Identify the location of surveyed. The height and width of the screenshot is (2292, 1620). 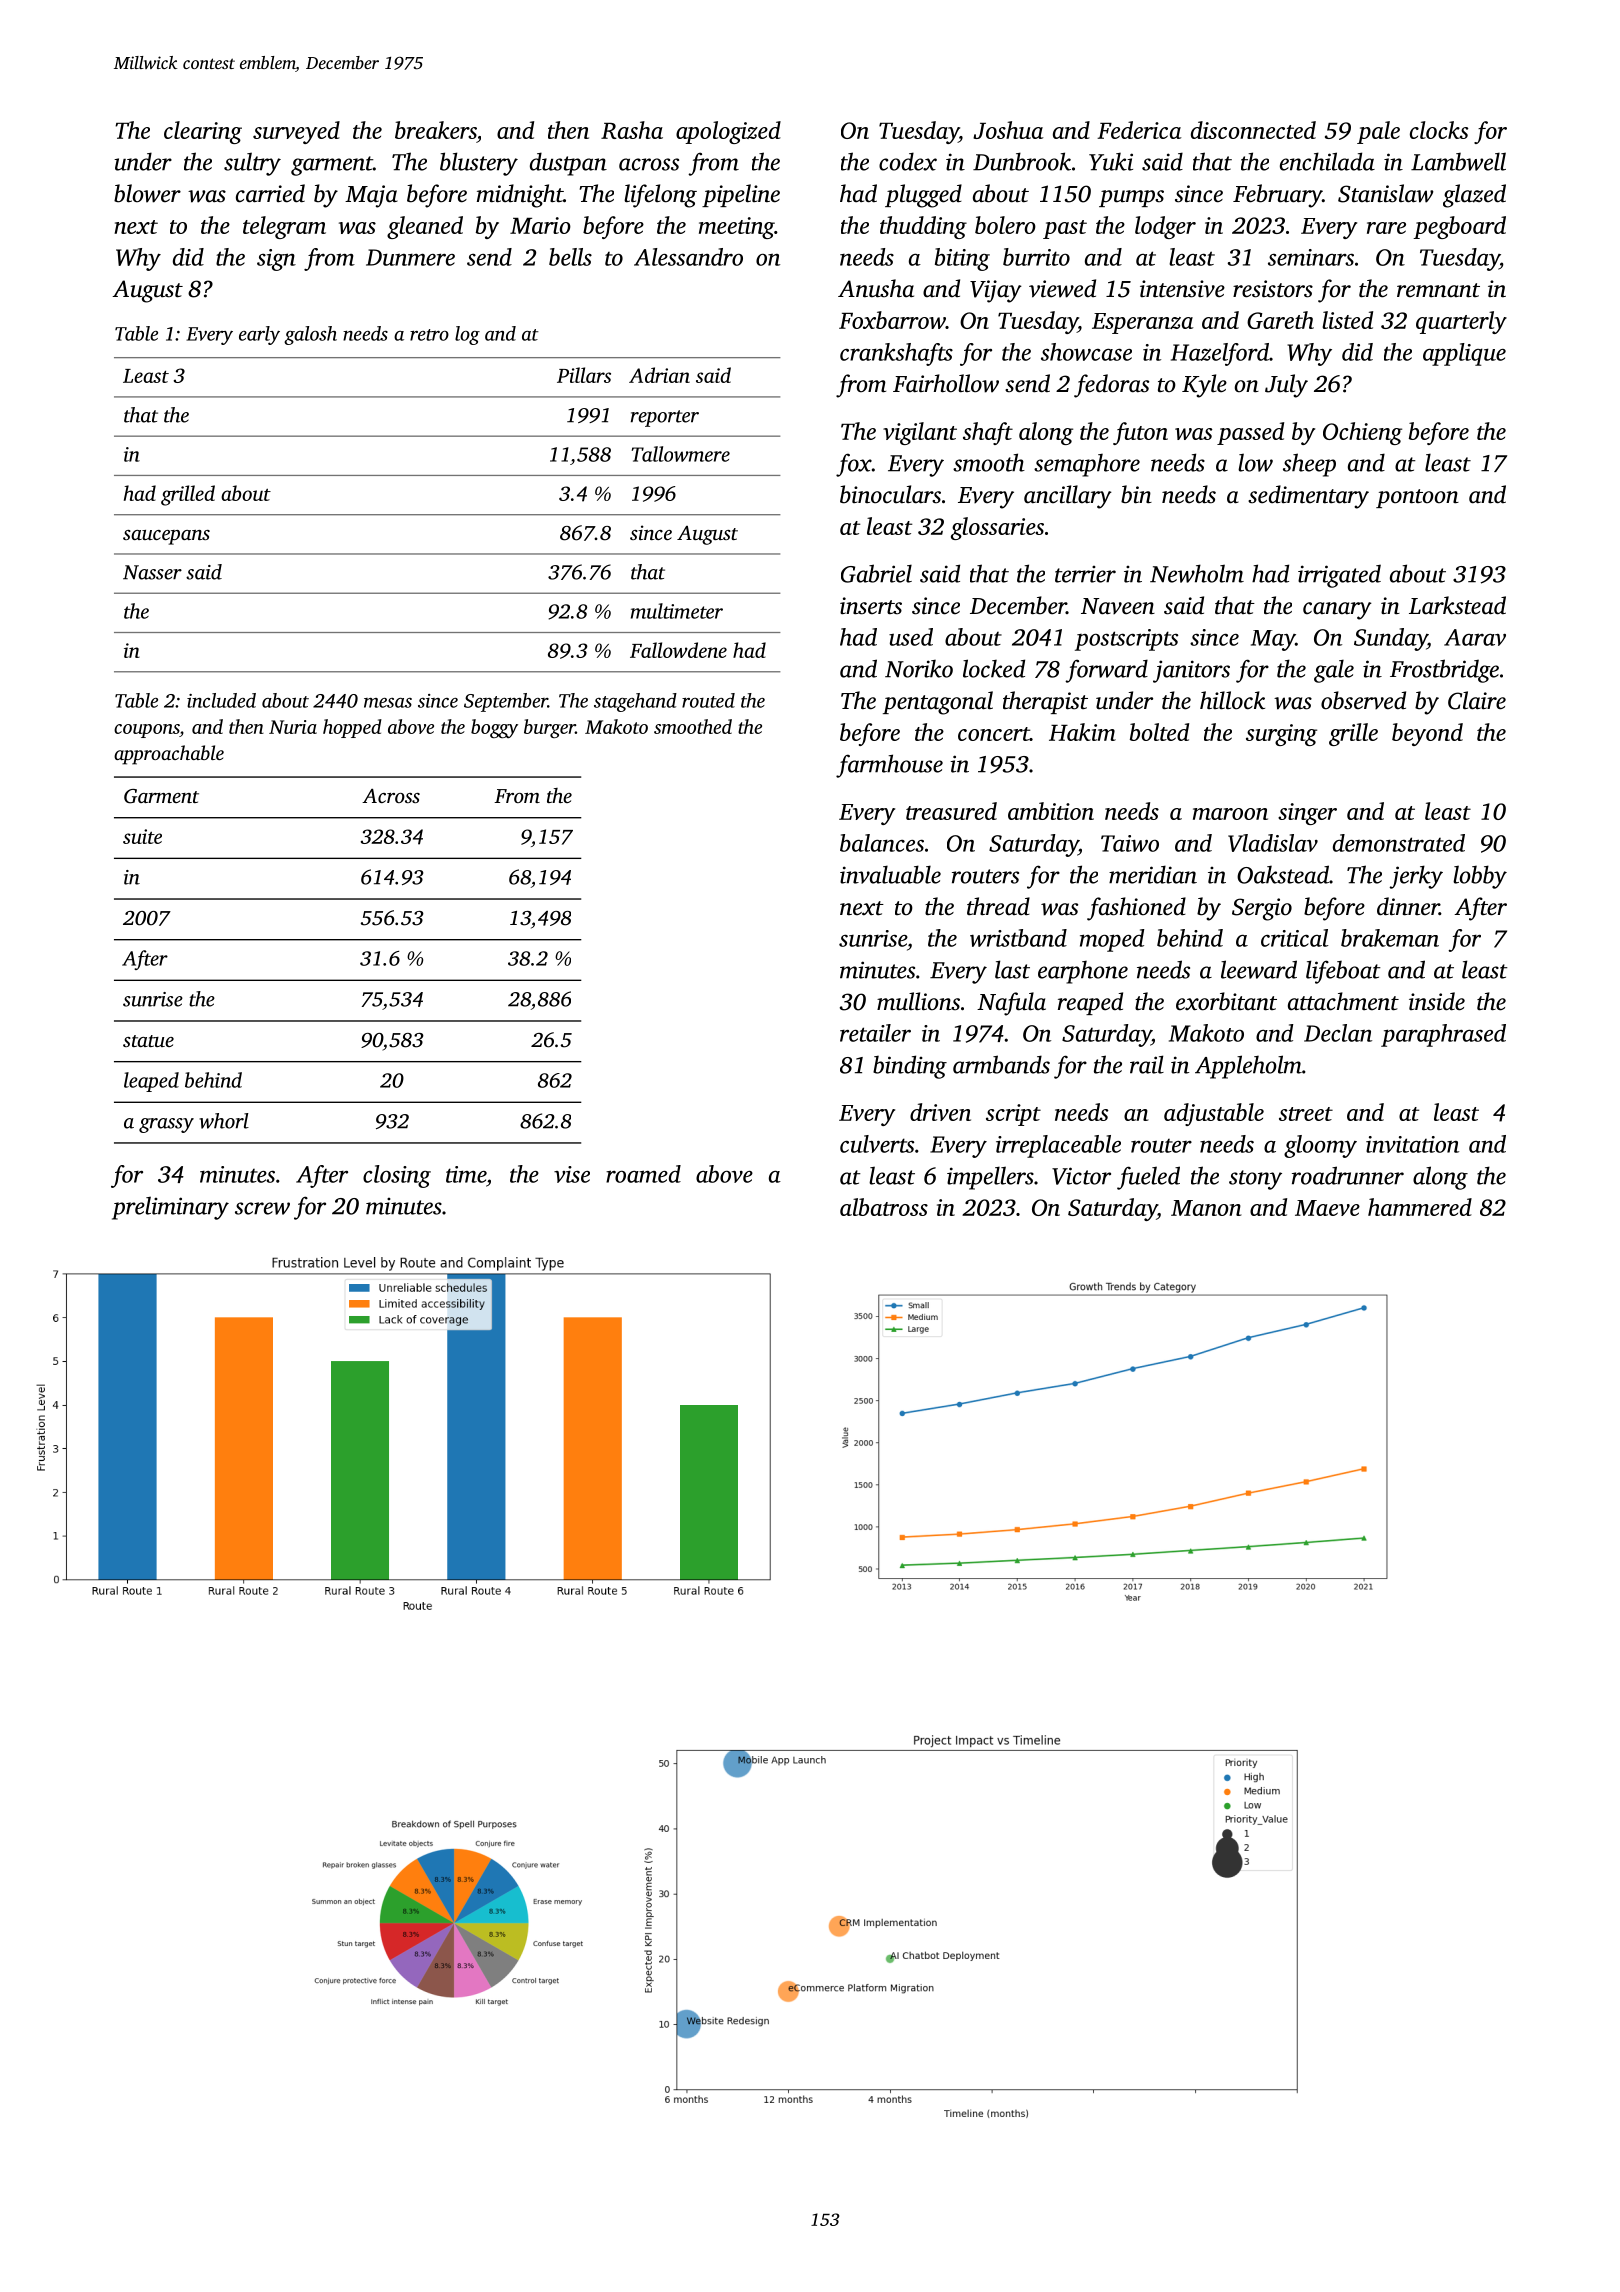
(296, 132).
